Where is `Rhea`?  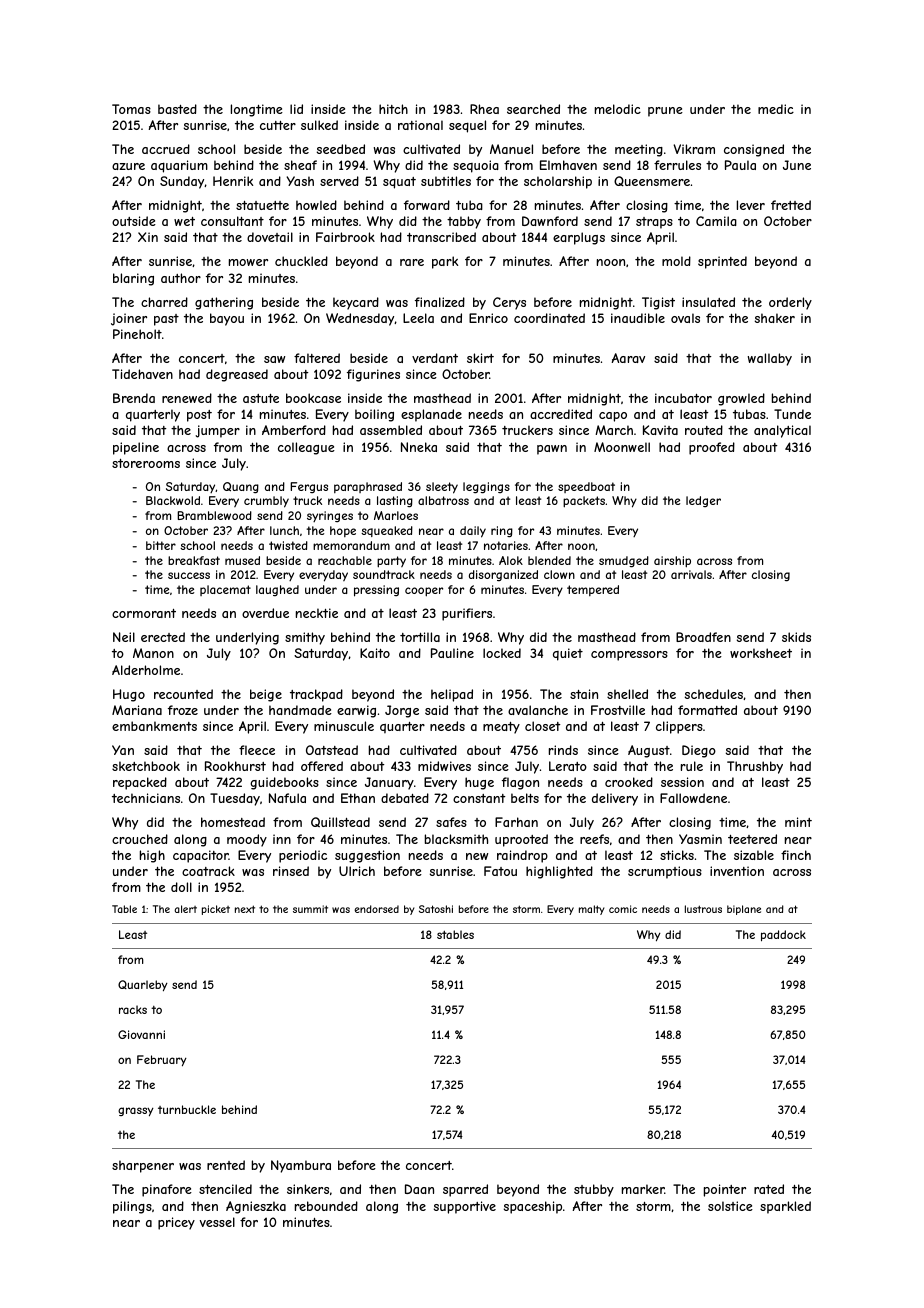 Rhea is located at coordinates (484, 109).
